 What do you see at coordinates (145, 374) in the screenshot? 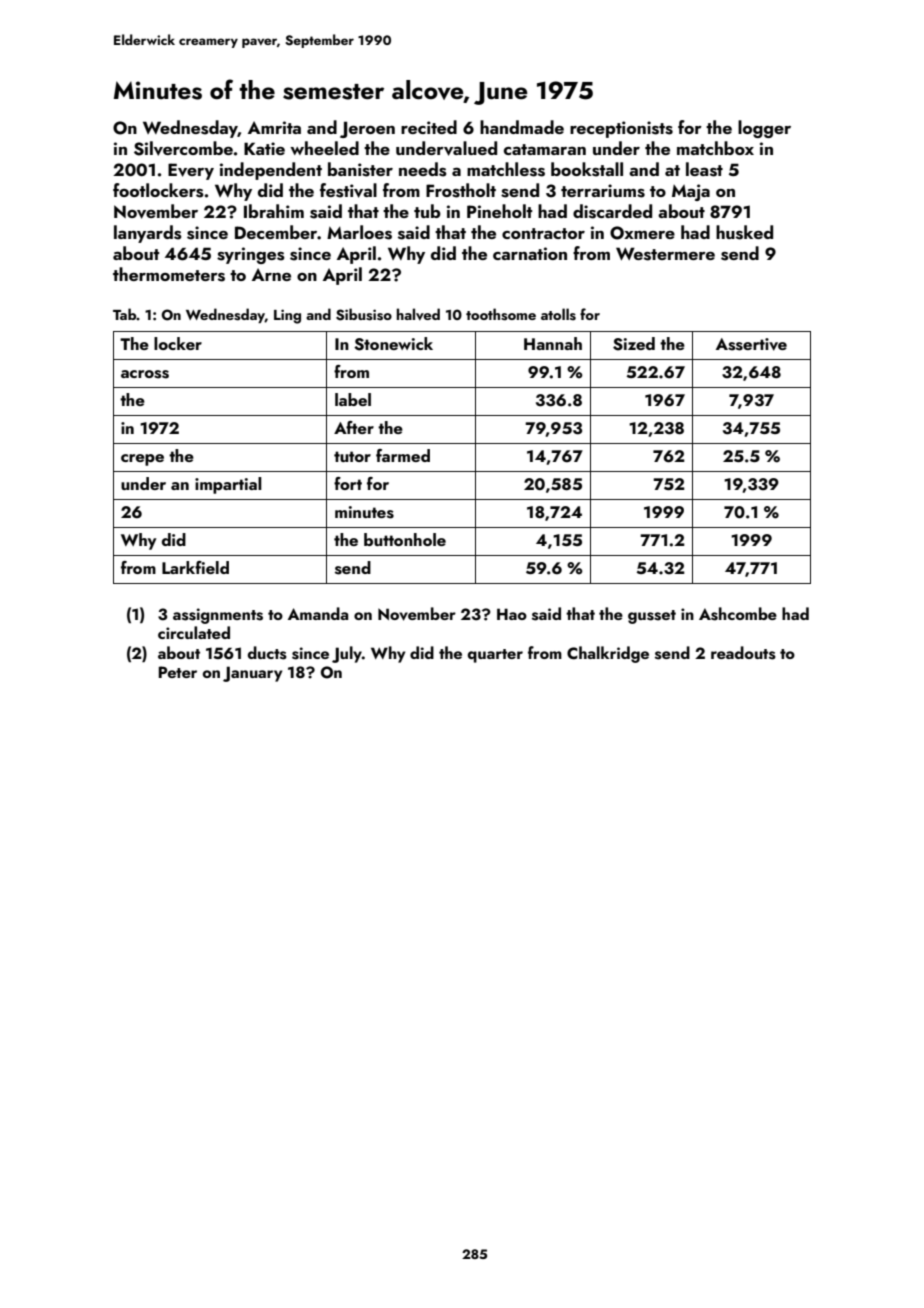
I see `across` at bounding box center [145, 374].
